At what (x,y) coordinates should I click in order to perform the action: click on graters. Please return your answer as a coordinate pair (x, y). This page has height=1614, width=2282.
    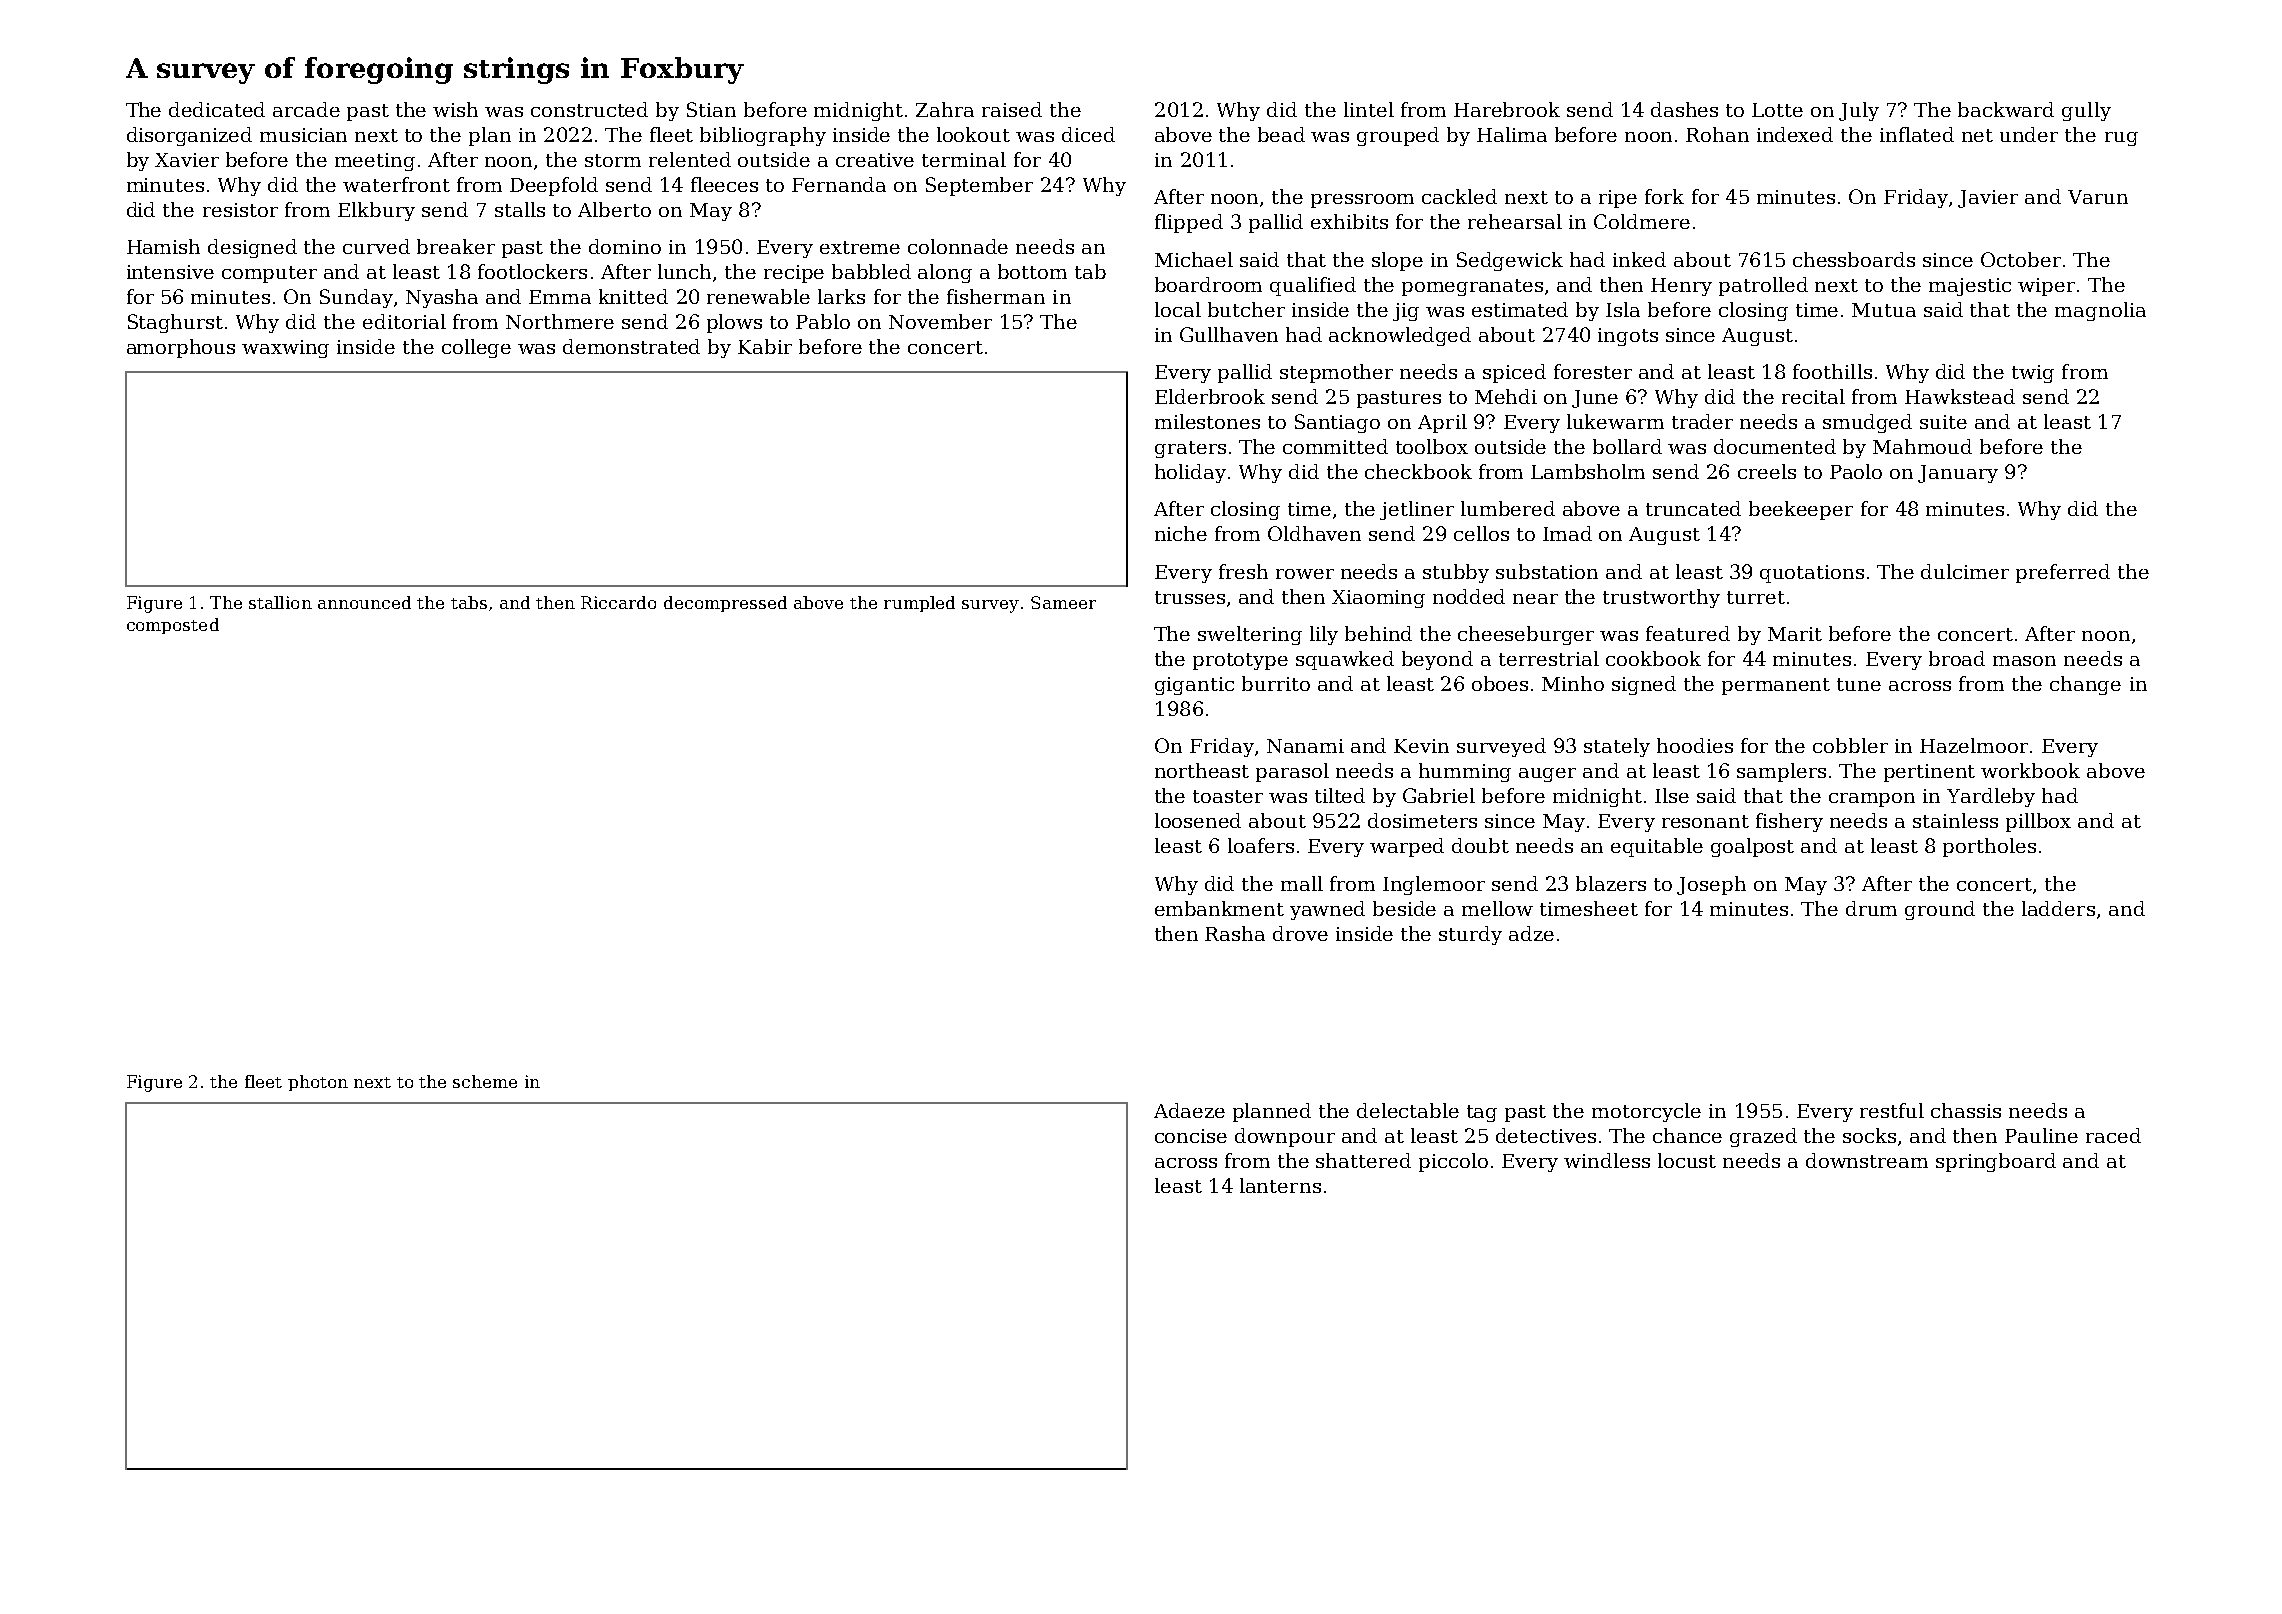
    Looking at the image, I should click on (1190, 449).
